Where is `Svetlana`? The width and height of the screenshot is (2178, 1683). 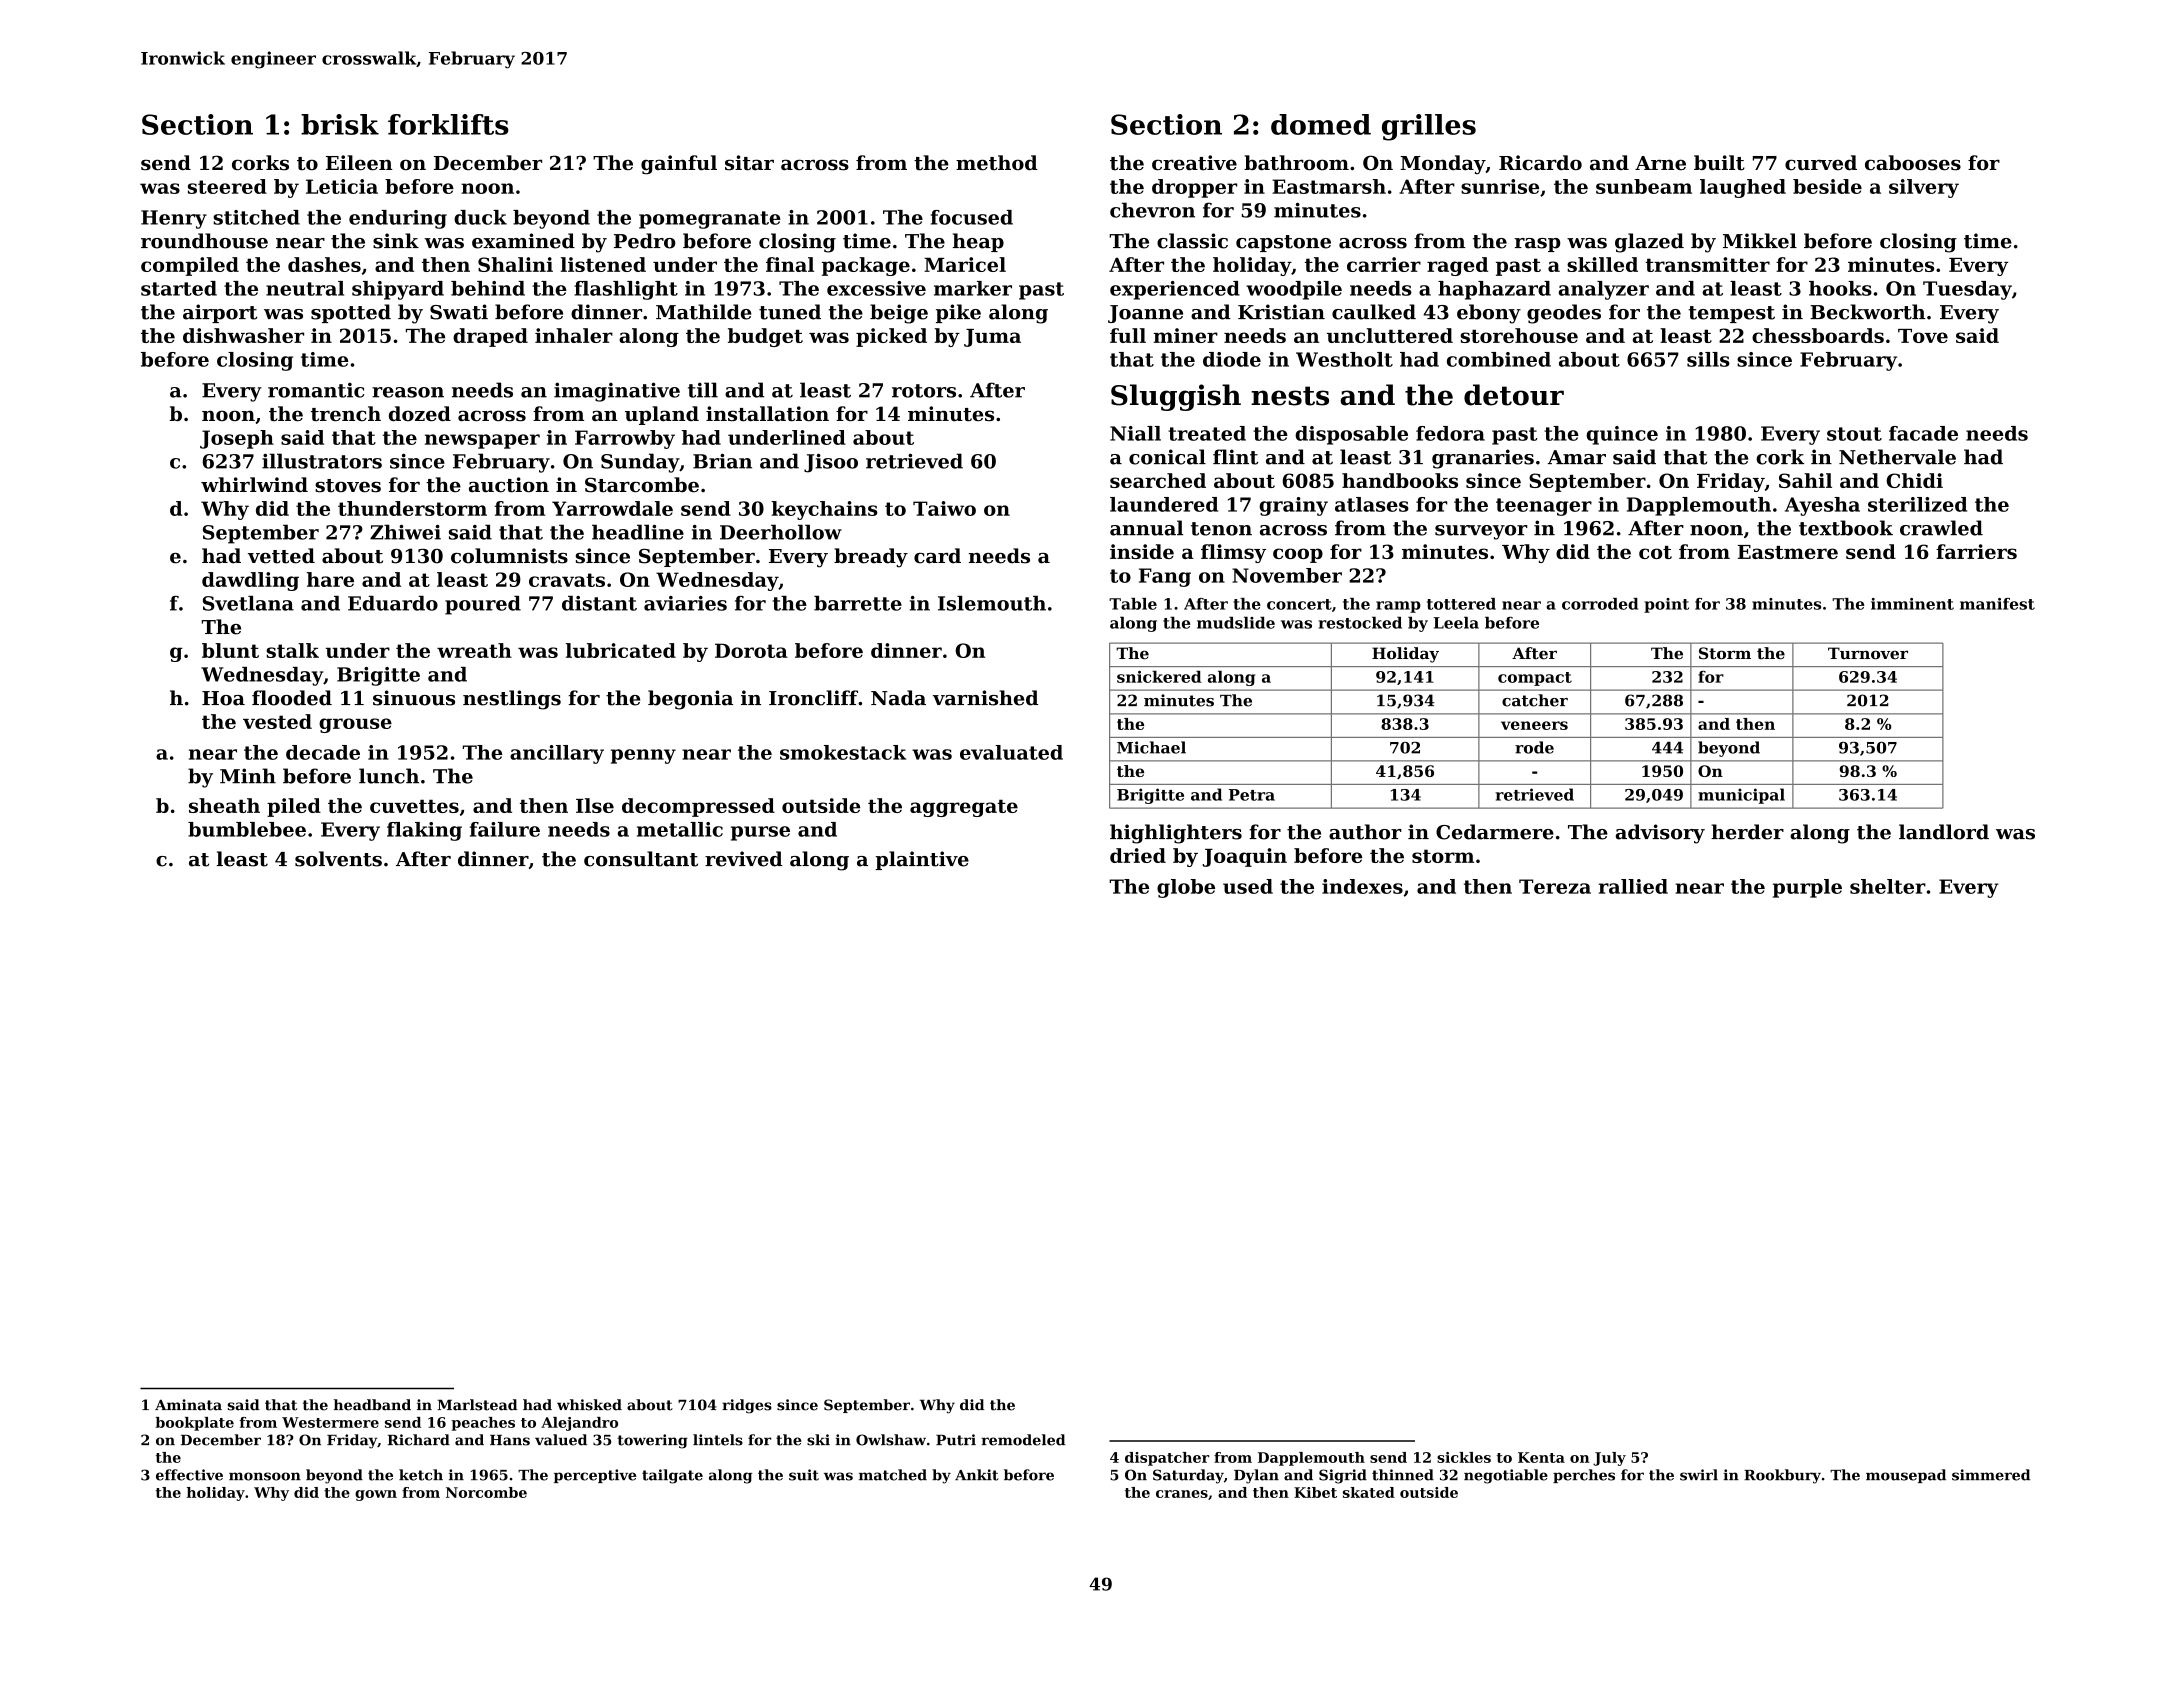
Svetlana is located at coordinates (248, 603).
